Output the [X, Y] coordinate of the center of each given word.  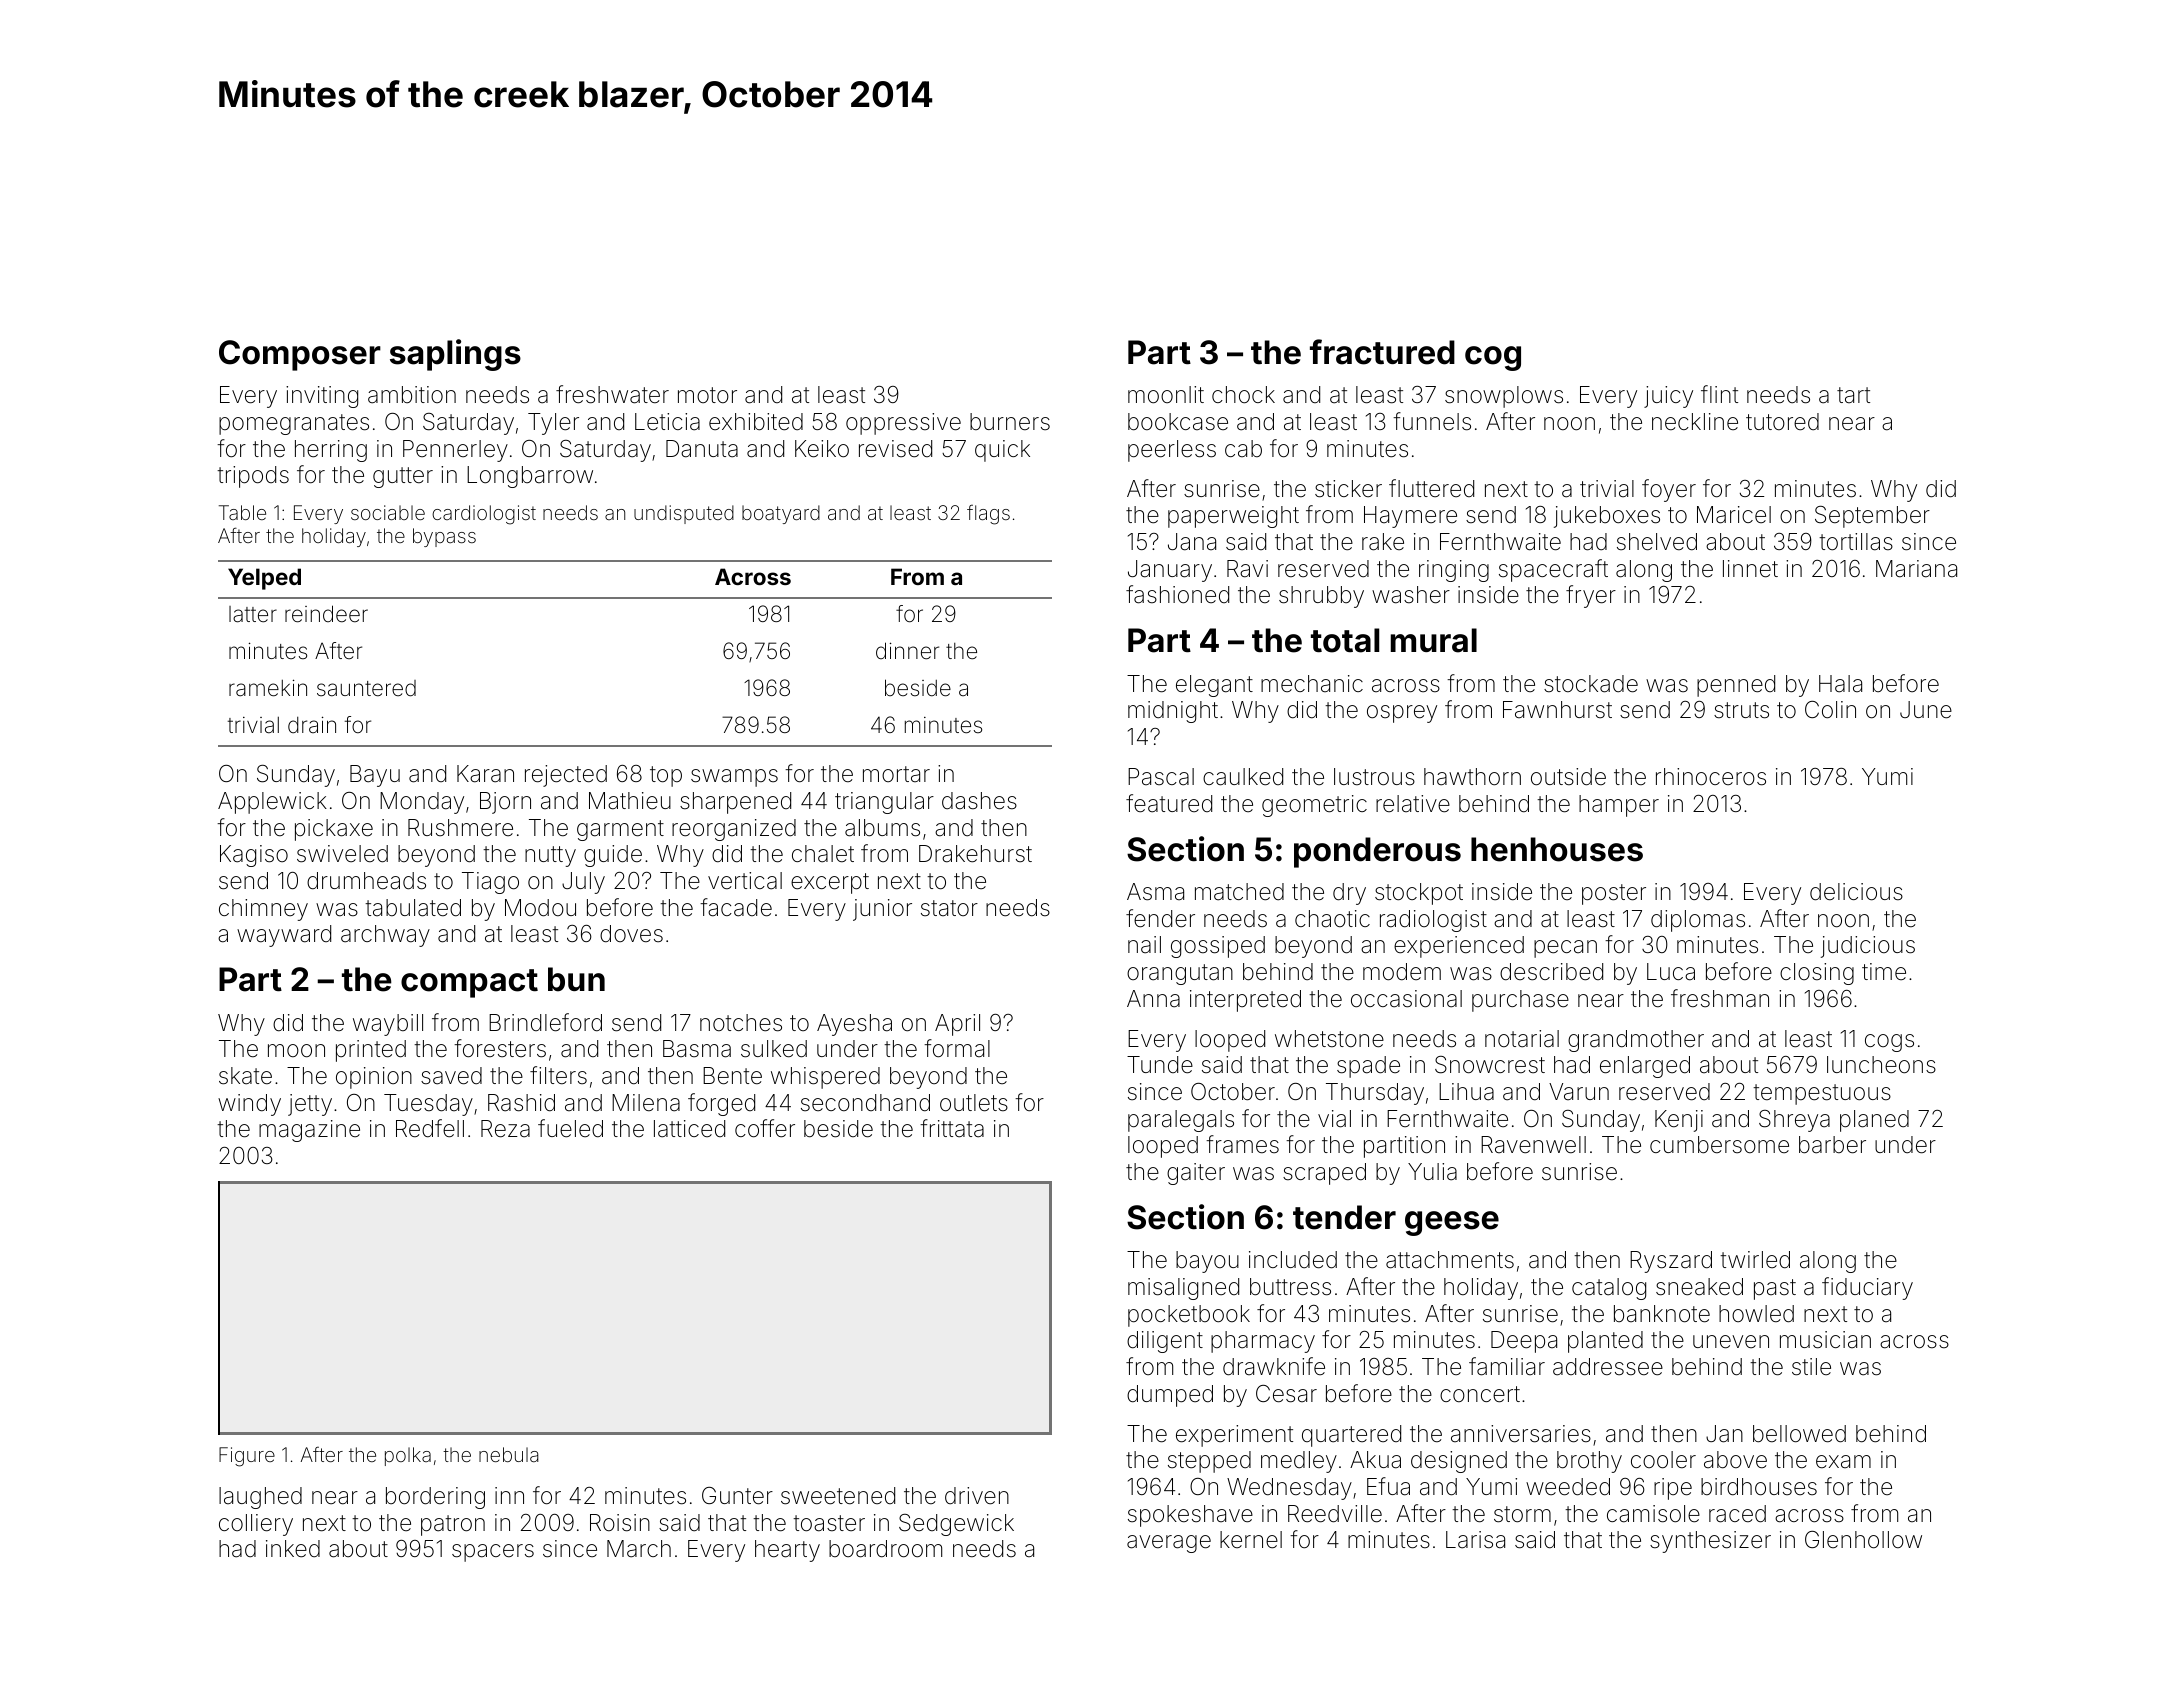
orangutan [1180, 974]
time [1884, 971]
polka [408, 1456]
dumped [1170, 1396]
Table [242, 512]
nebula [509, 1454]
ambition [412, 395]
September [1872, 517]
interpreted [1245, 1001]
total [1345, 640]
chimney [263, 910]
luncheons [1881, 1065]
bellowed [1799, 1434]
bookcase [1178, 422]
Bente [732, 1076]
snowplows [1504, 397]
